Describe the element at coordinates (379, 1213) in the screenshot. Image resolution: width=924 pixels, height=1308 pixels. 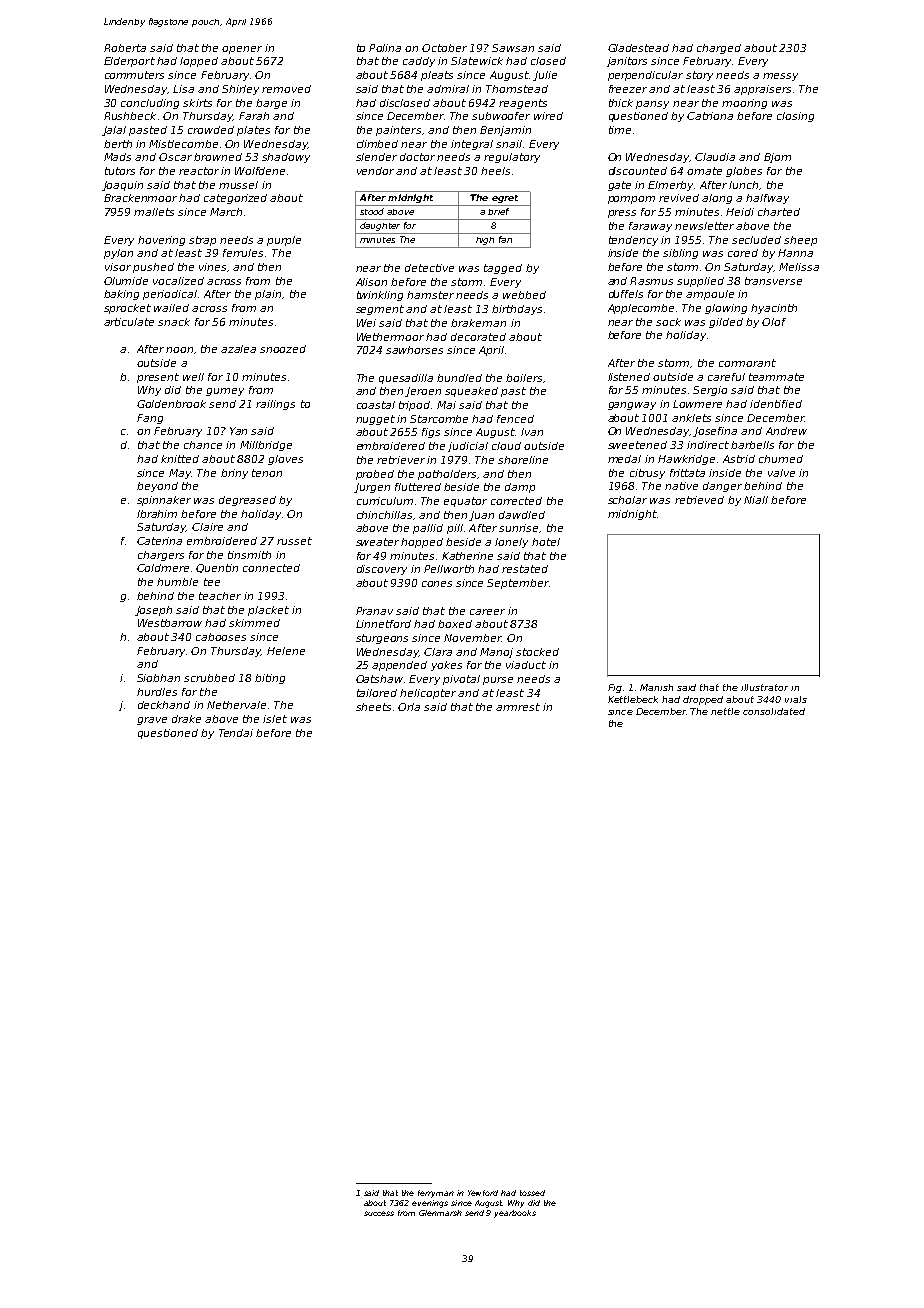
I see `success` at that location.
